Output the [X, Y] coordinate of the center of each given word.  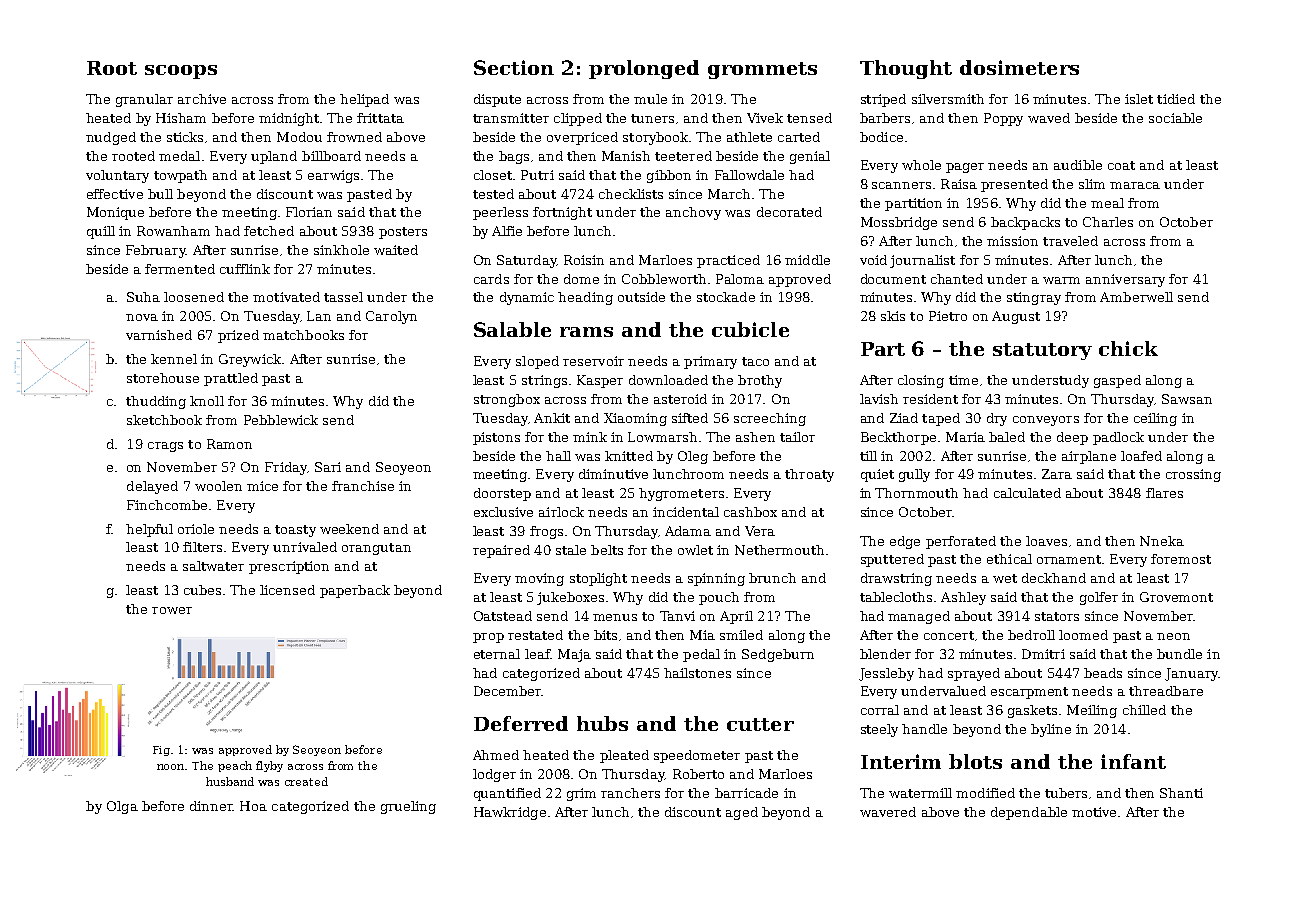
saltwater [213, 566]
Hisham [181, 118]
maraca [1135, 185]
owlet [695, 550]
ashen [755, 437]
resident [930, 399]
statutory [1042, 351]
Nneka [1162, 541]
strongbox [507, 400]
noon [171, 767]
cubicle [750, 329]
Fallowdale [749, 175]
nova [142, 317]
